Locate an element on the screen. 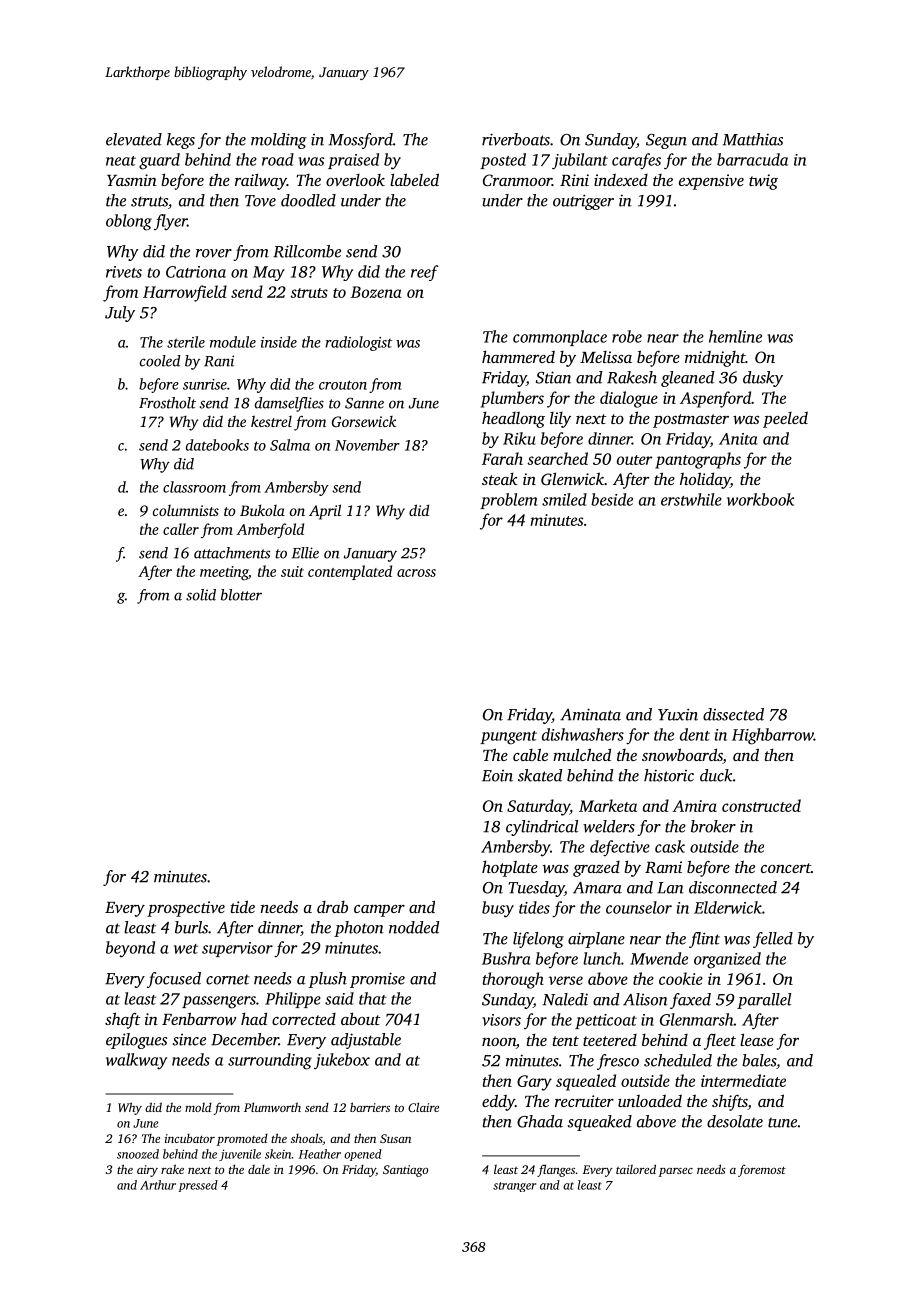 The image size is (924, 1314). hemline is located at coordinates (735, 336).
